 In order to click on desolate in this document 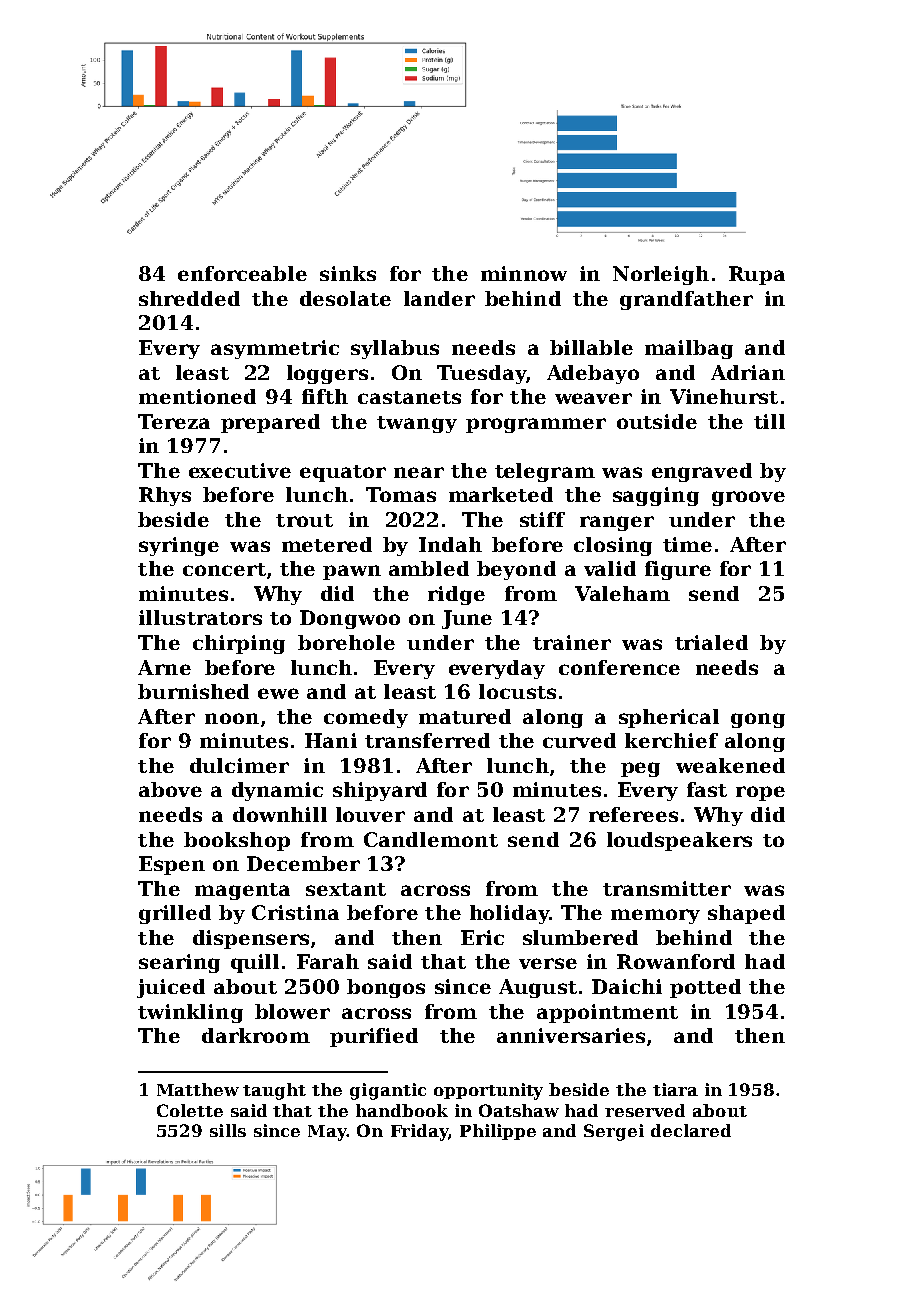, I will do `click(345, 298)`.
